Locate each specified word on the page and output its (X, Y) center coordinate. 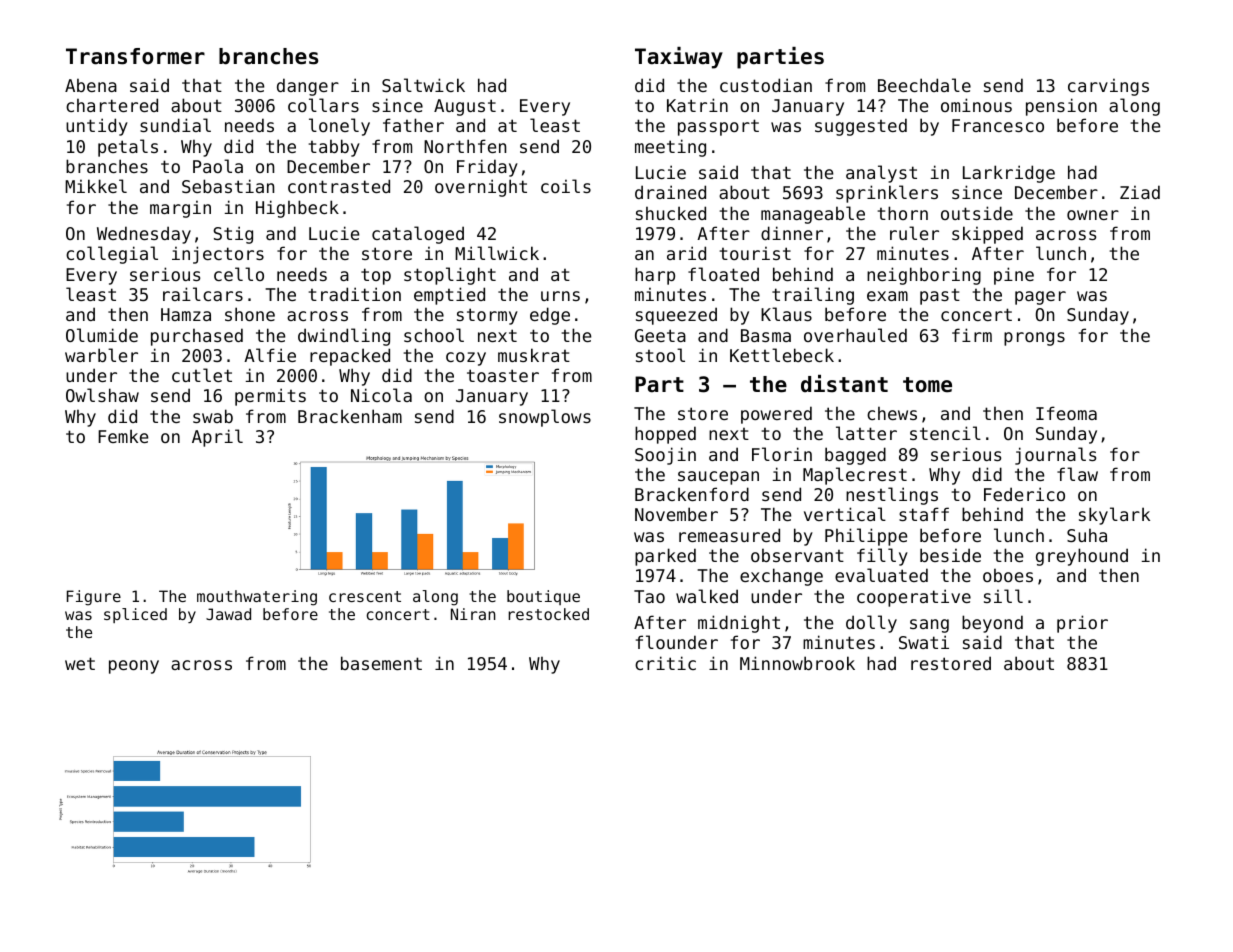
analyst (881, 174)
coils (566, 186)
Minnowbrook (797, 663)
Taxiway (679, 58)
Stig (233, 235)
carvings (1108, 87)
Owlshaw (102, 395)
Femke (123, 436)
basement (381, 663)
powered (776, 415)
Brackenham (350, 416)
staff (924, 514)
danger (308, 87)
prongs (1034, 339)
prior (1082, 624)
